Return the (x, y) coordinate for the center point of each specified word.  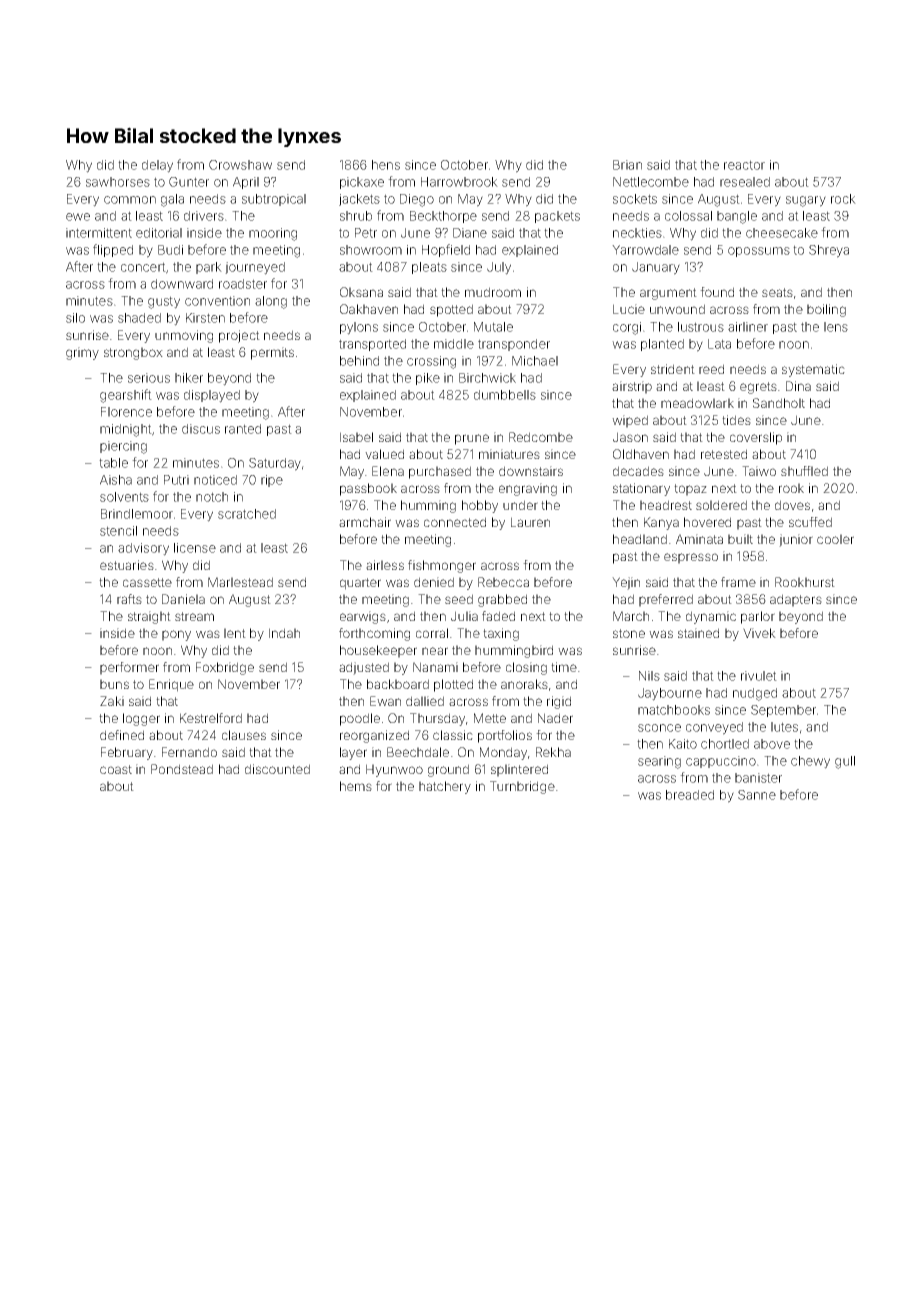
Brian (627, 165)
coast (116, 769)
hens (386, 165)
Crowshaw (240, 165)
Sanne (757, 795)
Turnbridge (522, 787)
